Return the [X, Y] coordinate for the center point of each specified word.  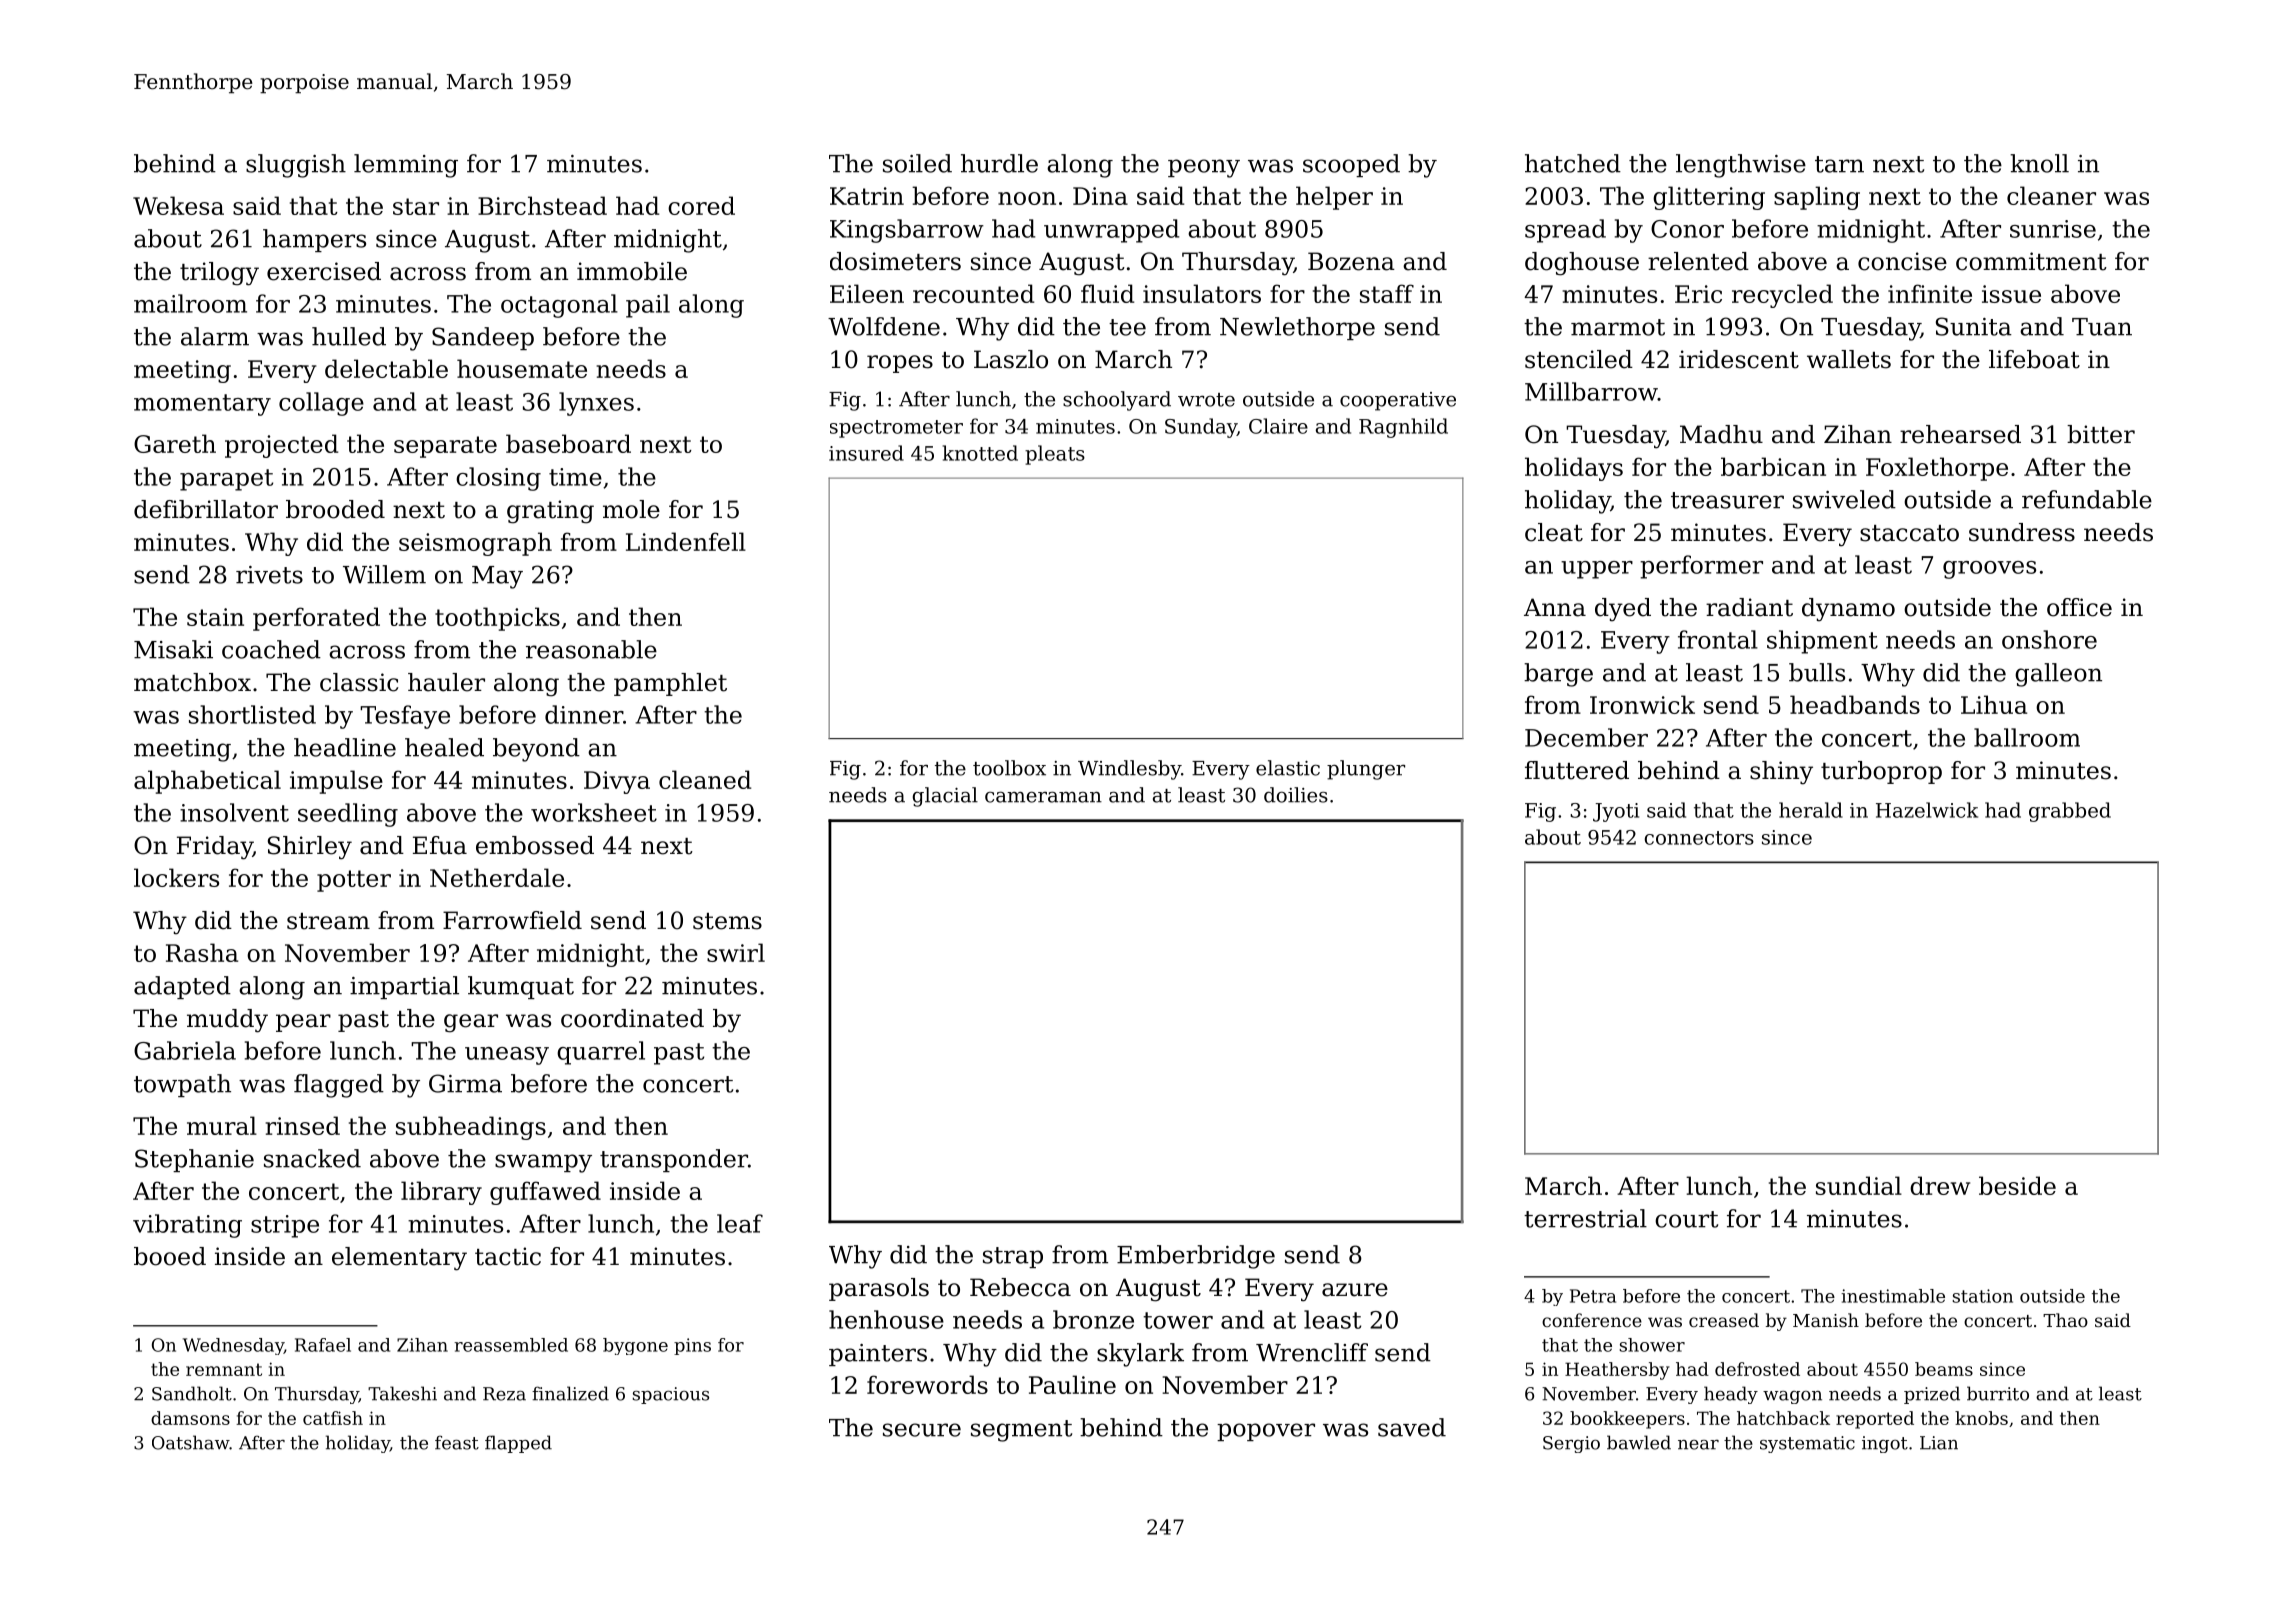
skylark [1140, 1355]
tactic [508, 1256]
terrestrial [1585, 1218]
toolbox [1009, 768]
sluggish [296, 166]
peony [1204, 168]
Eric [1698, 294]
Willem [384, 574]
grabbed [2070, 812]
